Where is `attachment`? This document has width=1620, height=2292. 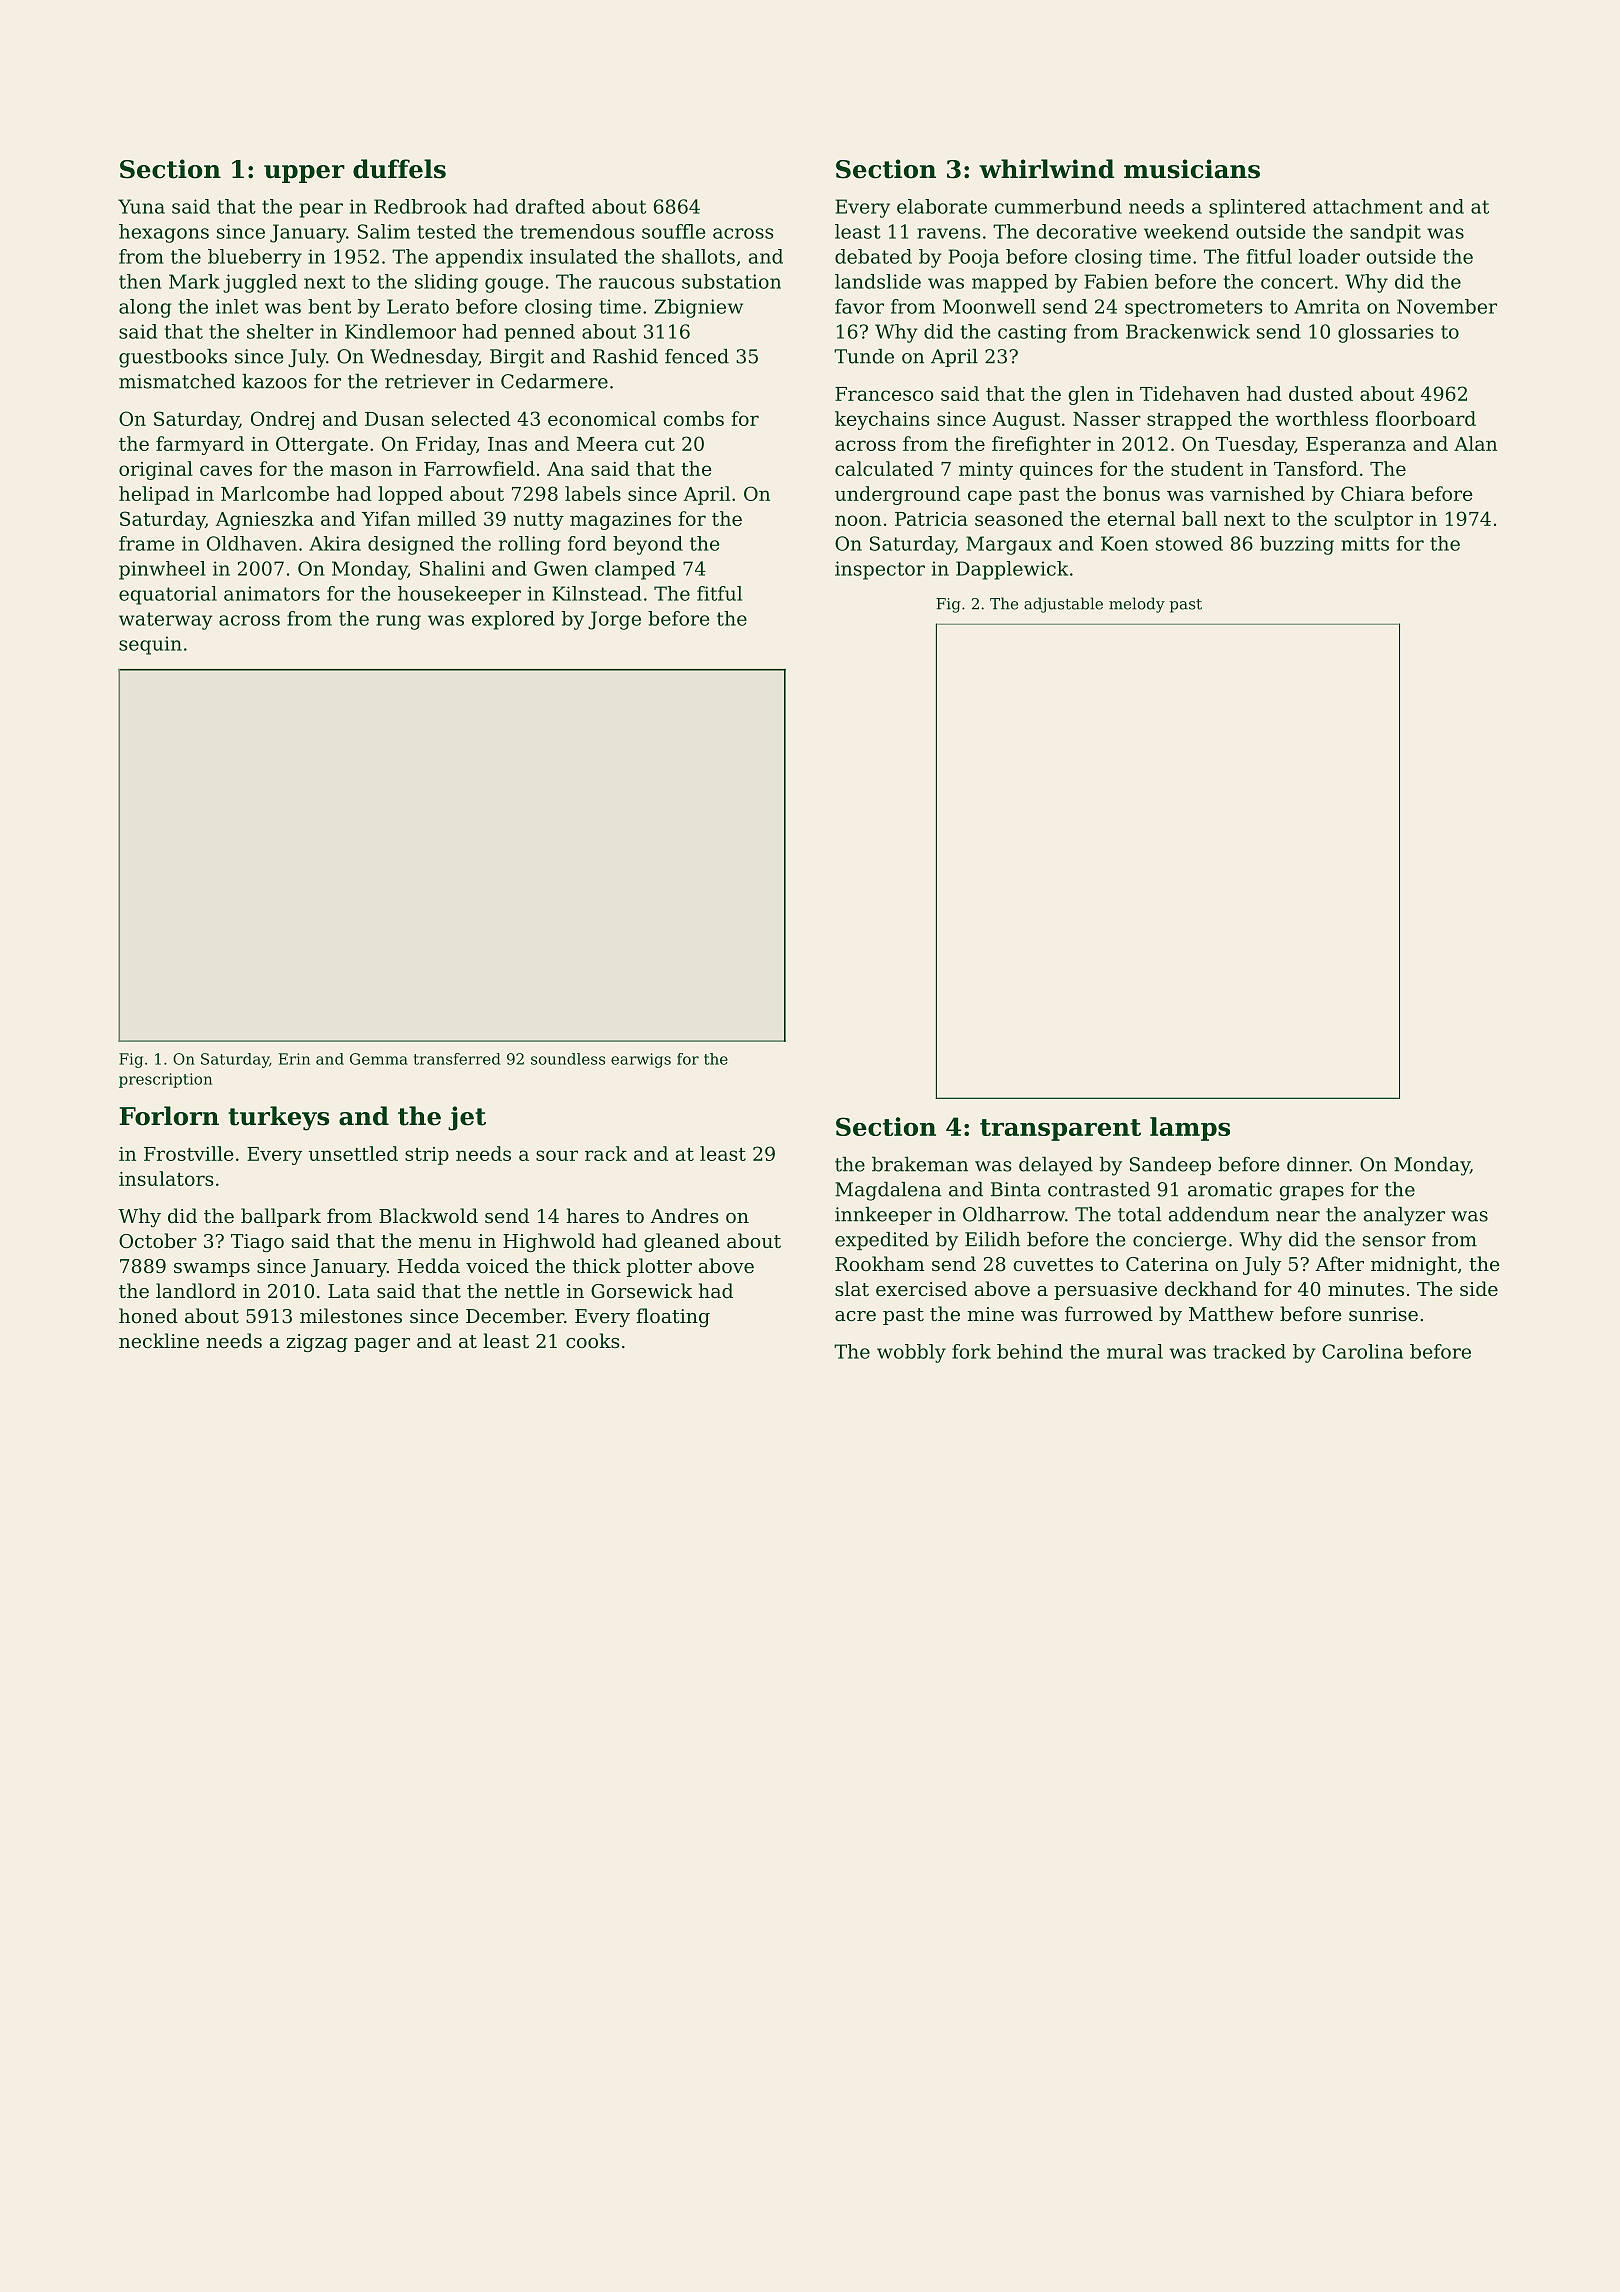 attachment is located at coordinates (1368, 206).
